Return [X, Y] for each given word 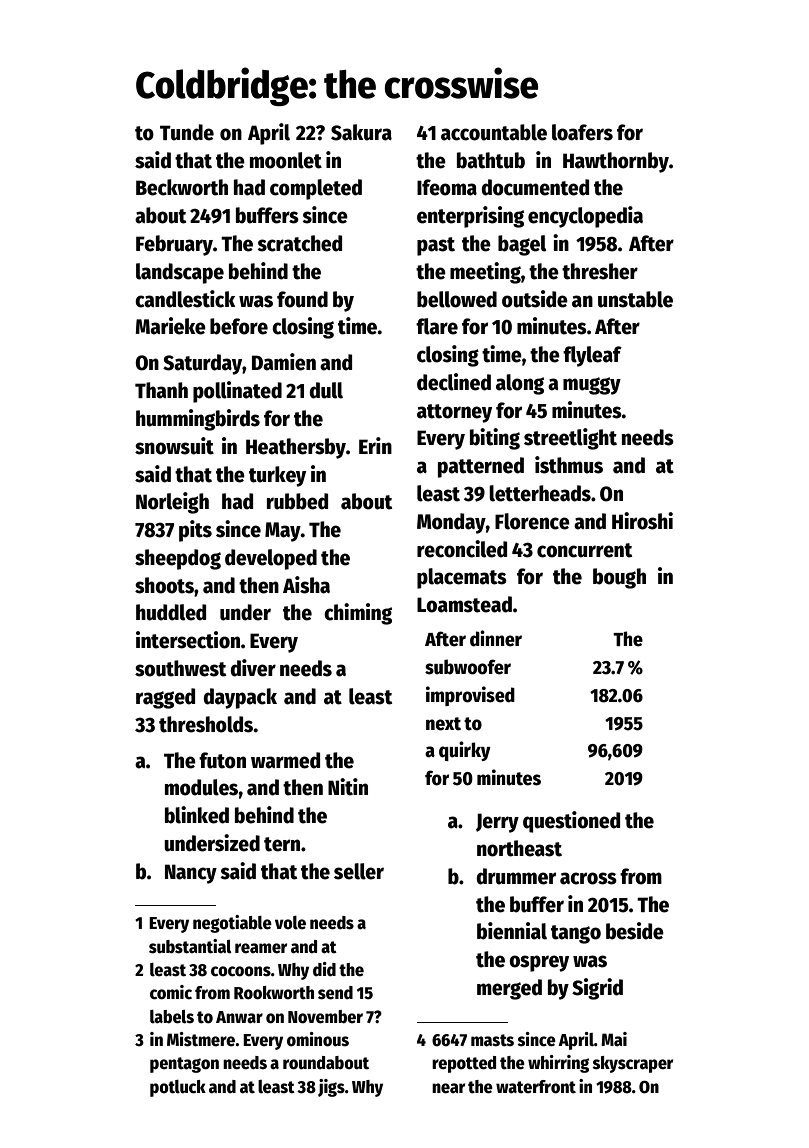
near [448, 1088]
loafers [582, 132]
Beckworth [182, 187]
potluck [178, 1088]
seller [359, 871]
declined [454, 382]
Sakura [361, 132]
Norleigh [172, 503]
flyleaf [592, 356]
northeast [519, 848]
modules [202, 787]
